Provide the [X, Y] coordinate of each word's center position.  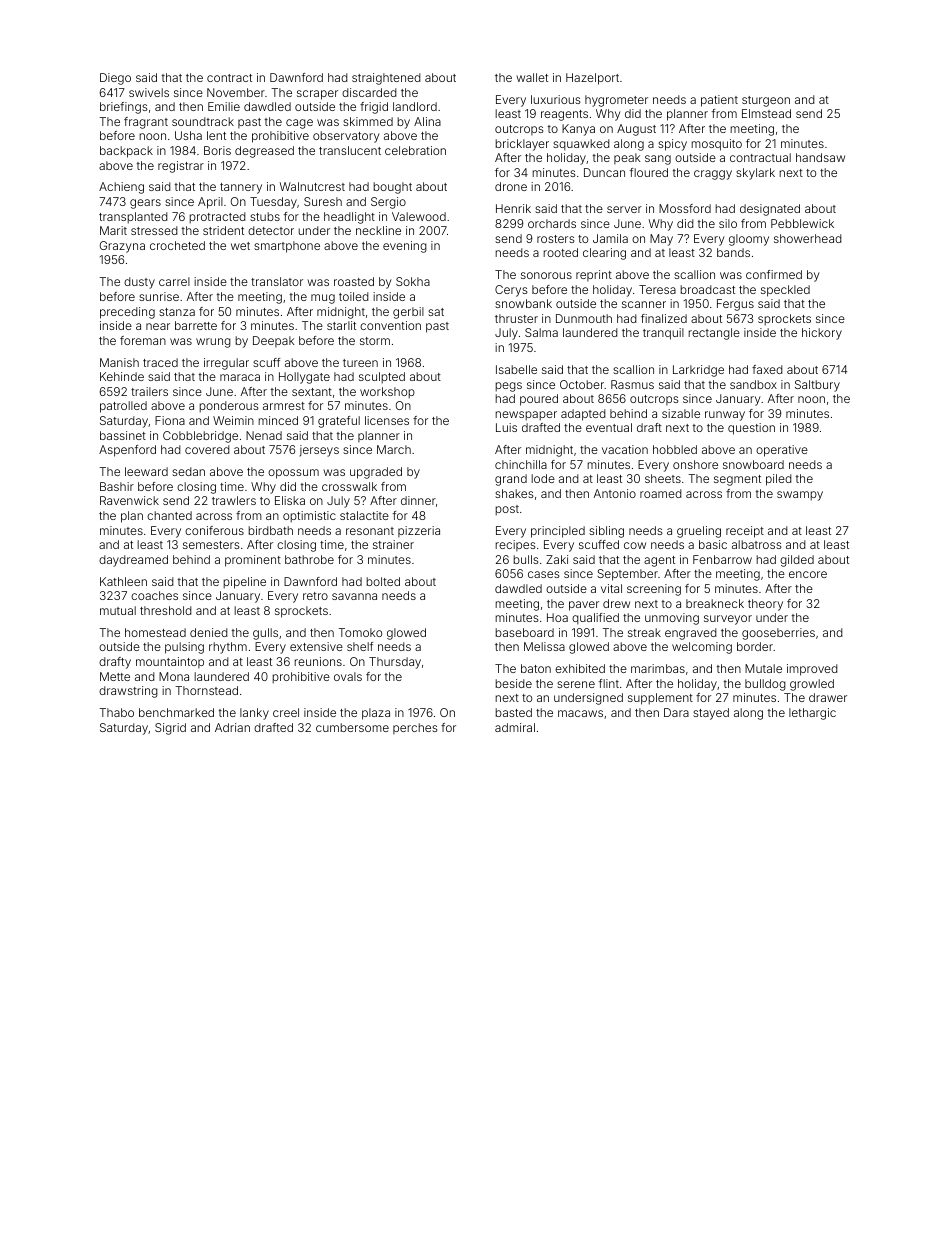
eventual [609, 427]
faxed [767, 369]
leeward [146, 471]
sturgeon [766, 101]
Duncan [604, 172]
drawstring [128, 692]
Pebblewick [802, 223]
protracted [217, 218]
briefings [124, 108]
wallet [532, 77]
